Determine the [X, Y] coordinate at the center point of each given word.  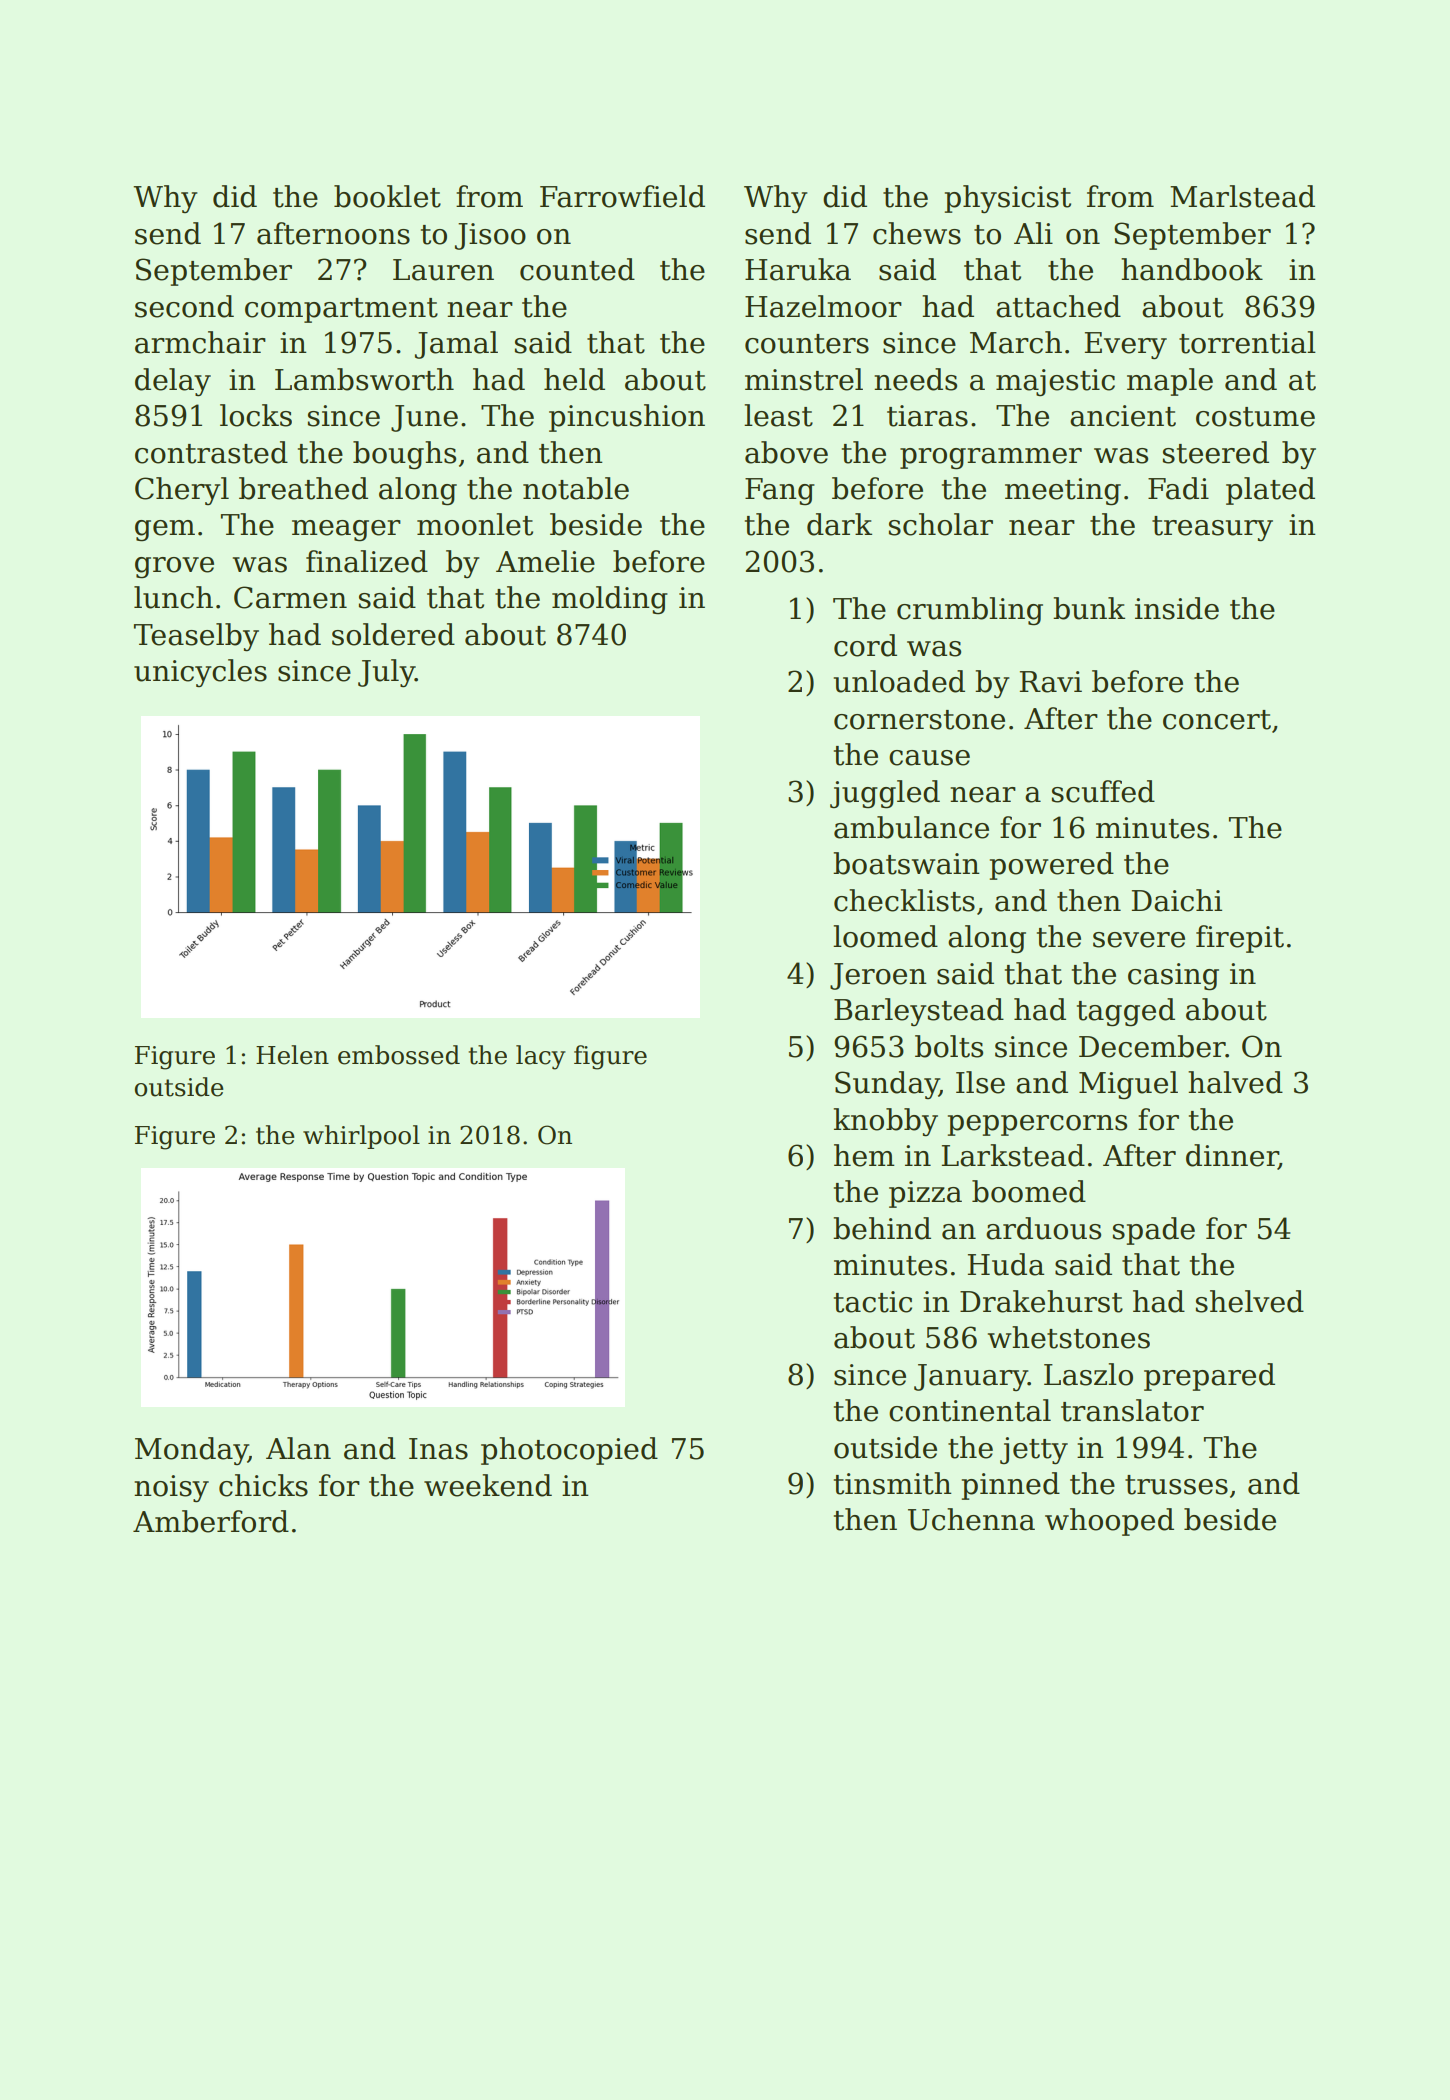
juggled [885, 794]
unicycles [200, 673]
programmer [991, 459]
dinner [1232, 1156]
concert [1217, 720]
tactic [873, 1302]
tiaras [927, 416]
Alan [298, 1448]
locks [256, 415]
